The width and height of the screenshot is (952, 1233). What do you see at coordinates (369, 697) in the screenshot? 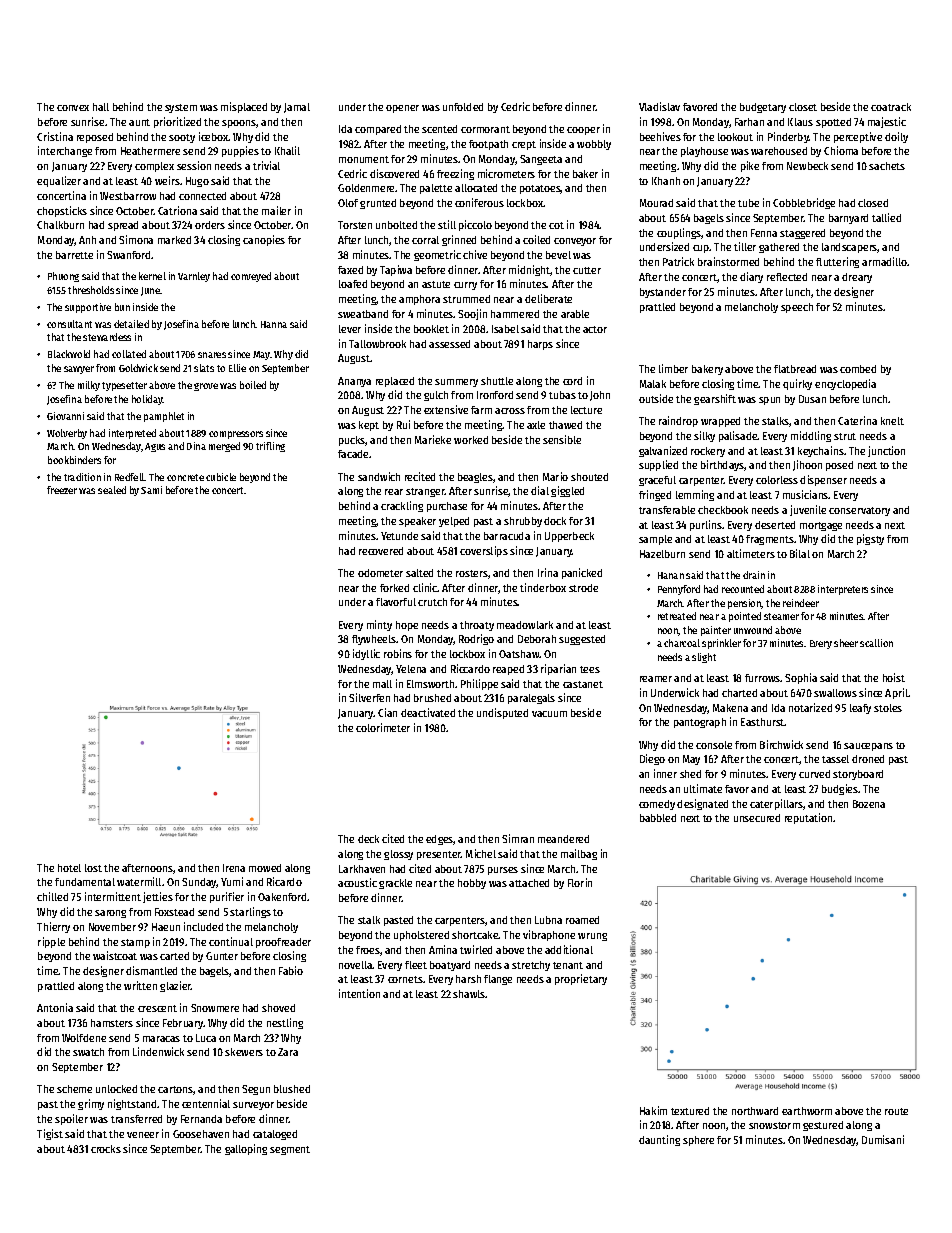
I see `Silverfen` at bounding box center [369, 697].
